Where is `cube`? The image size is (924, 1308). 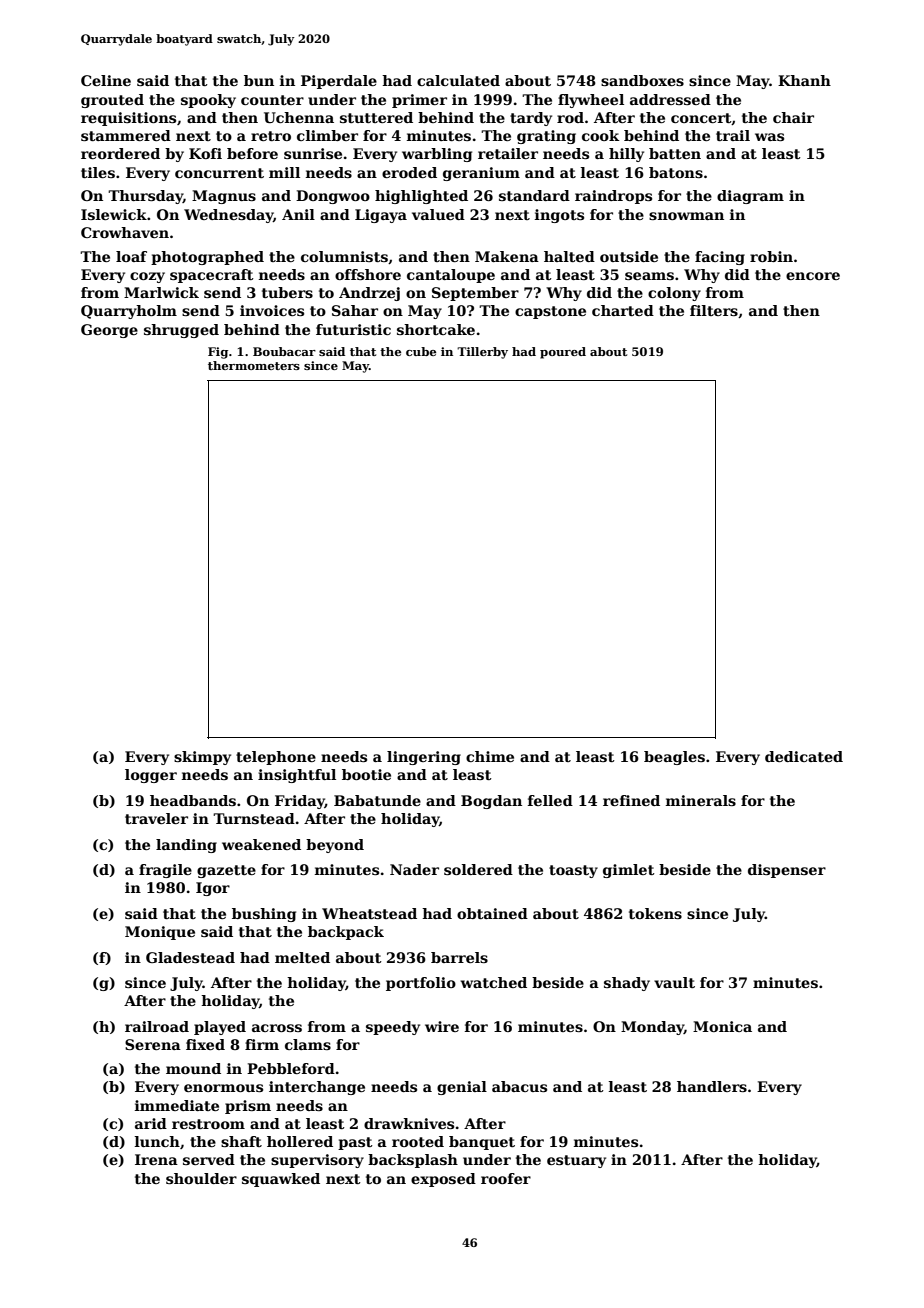 cube is located at coordinates (421, 351).
